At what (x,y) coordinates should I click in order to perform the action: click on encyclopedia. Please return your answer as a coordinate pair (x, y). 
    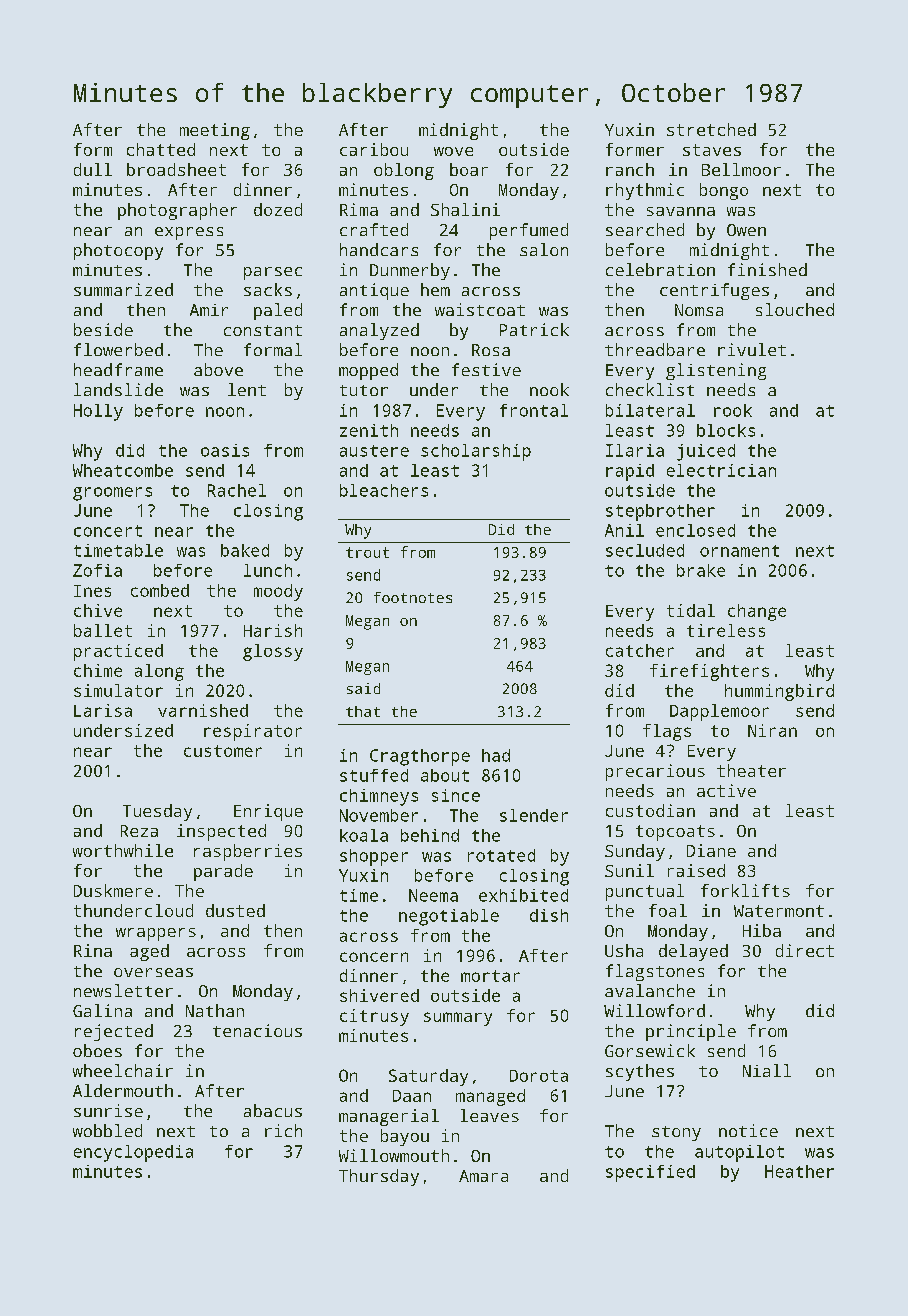
    Looking at the image, I should click on (133, 1153).
